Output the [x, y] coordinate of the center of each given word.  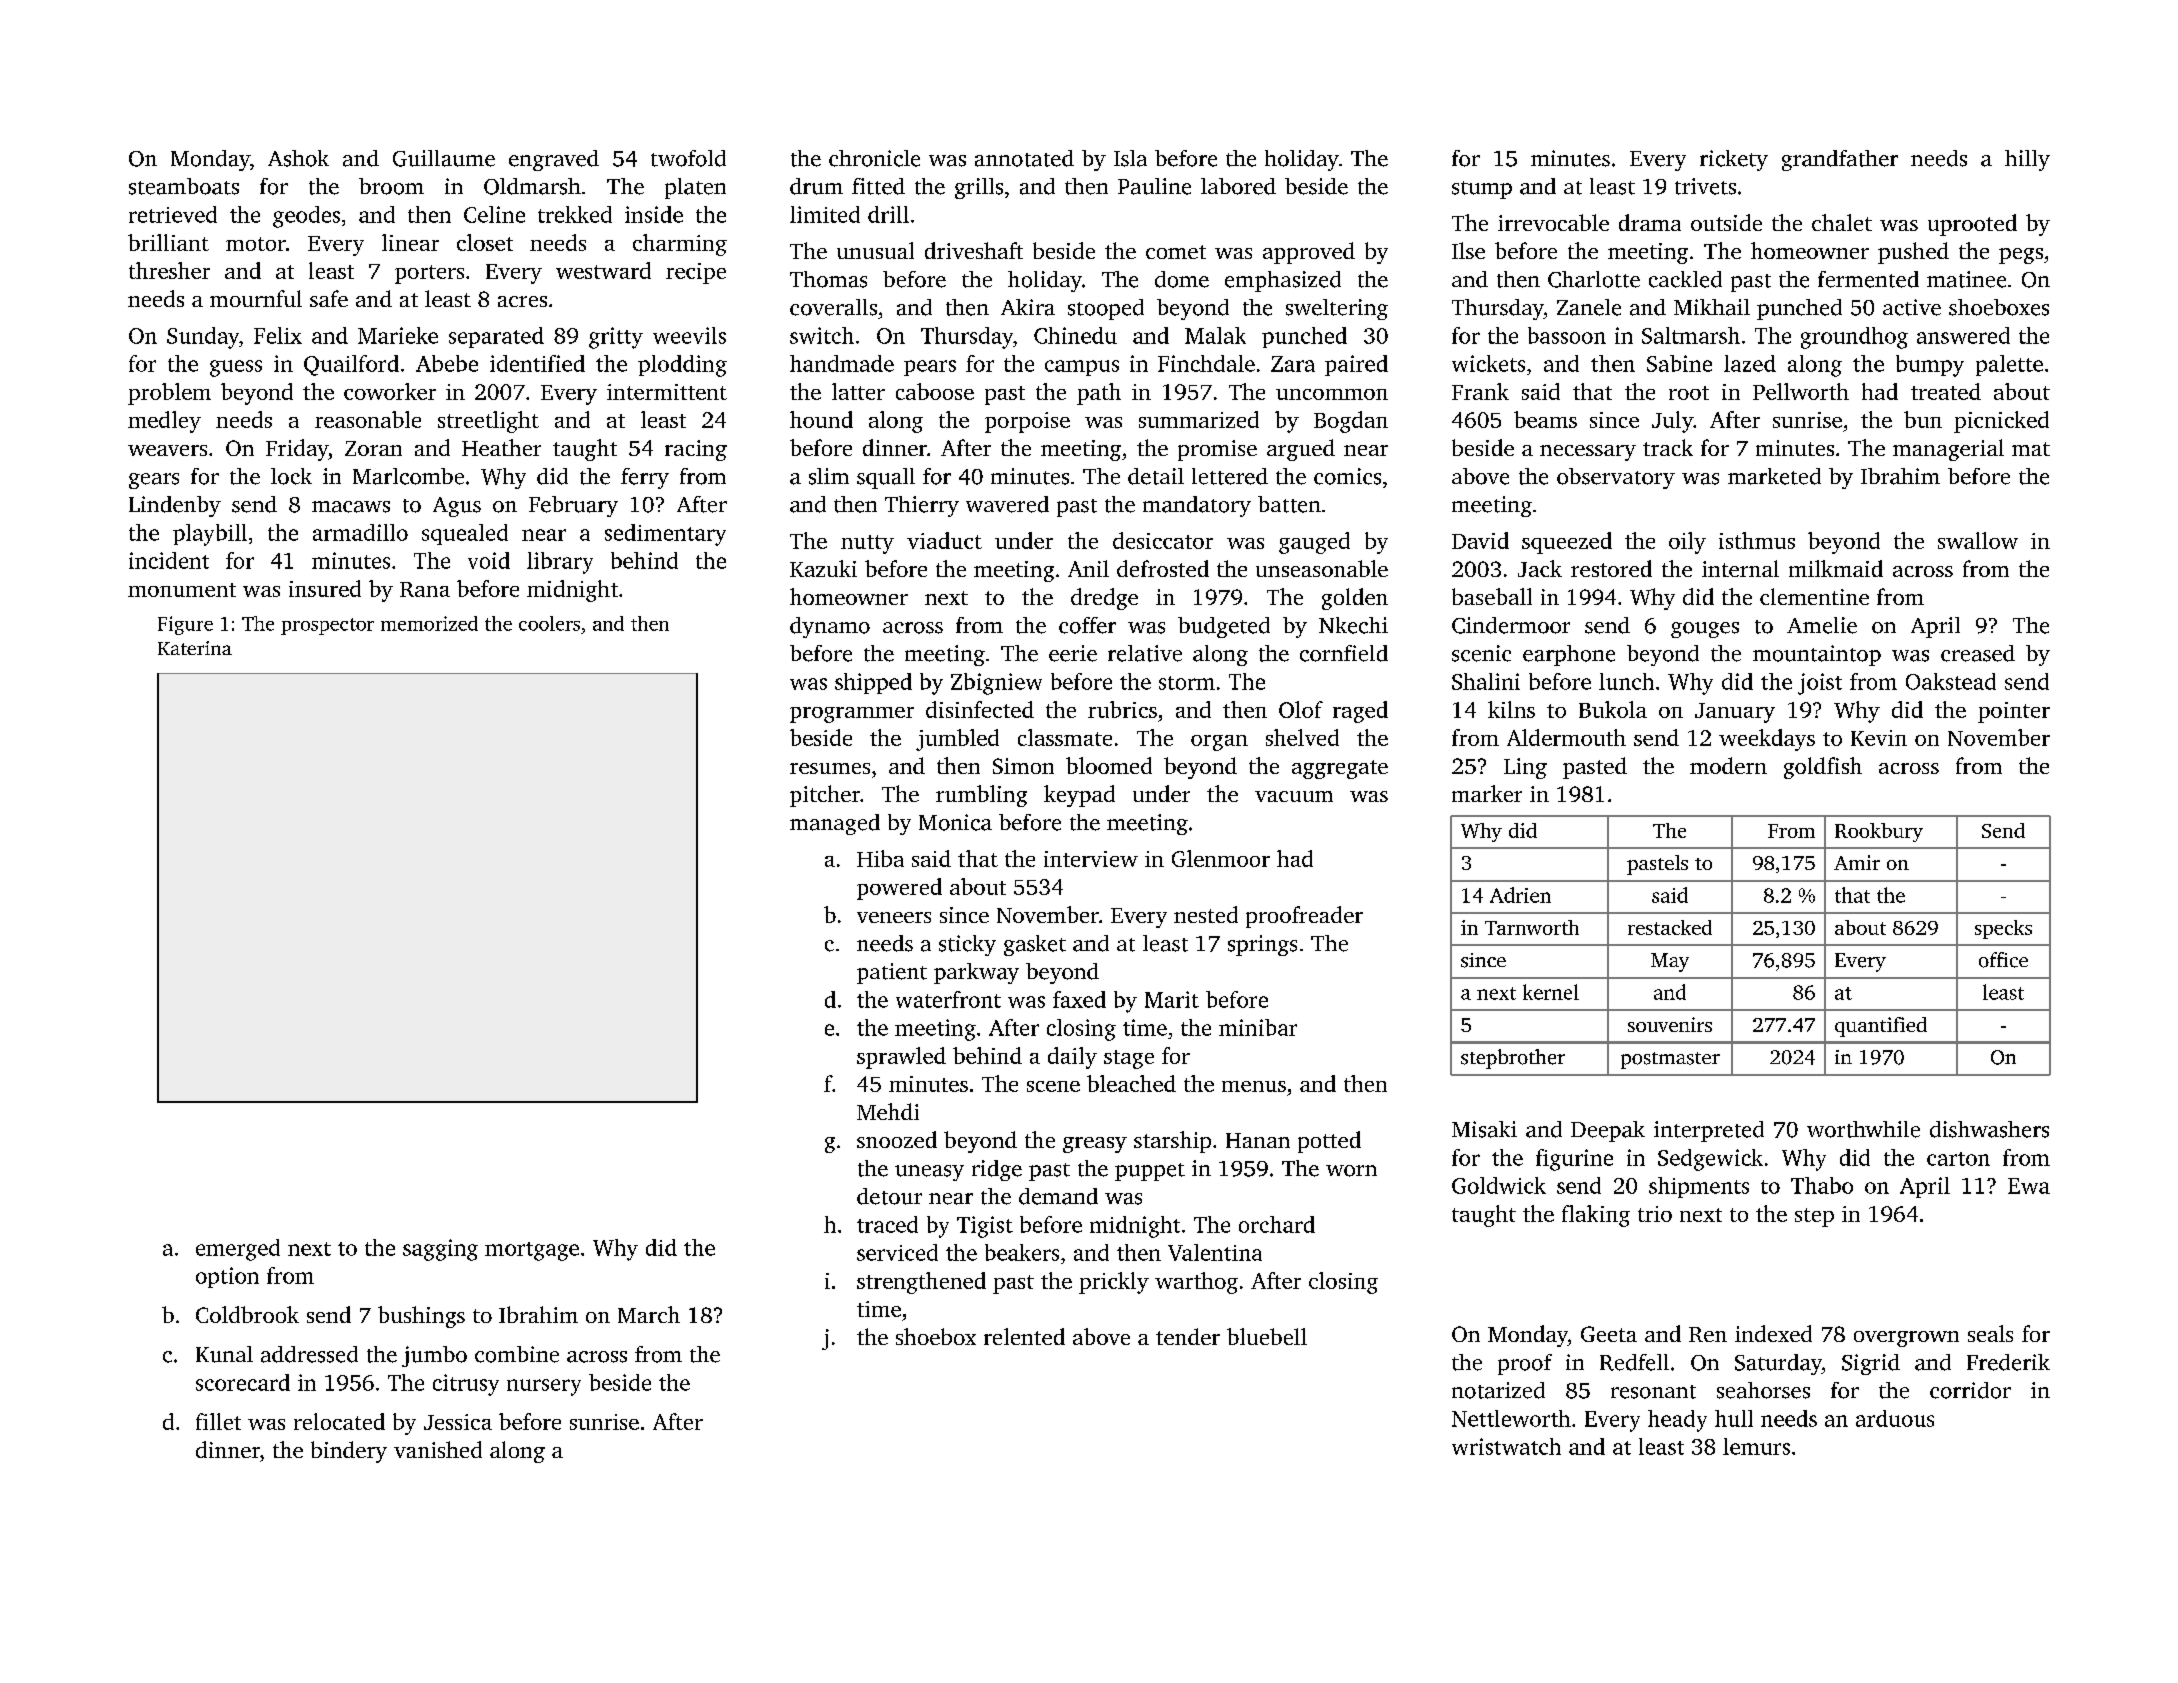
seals [1990, 1333]
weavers [167, 450]
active [1912, 307]
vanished [438, 1449]
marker [1487, 793]
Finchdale [1206, 363]
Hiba [880, 858]
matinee [1966, 279]
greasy [1095, 1145]
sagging [440, 1250]
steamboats [184, 186]
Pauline [1154, 186]
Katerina [195, 648]
